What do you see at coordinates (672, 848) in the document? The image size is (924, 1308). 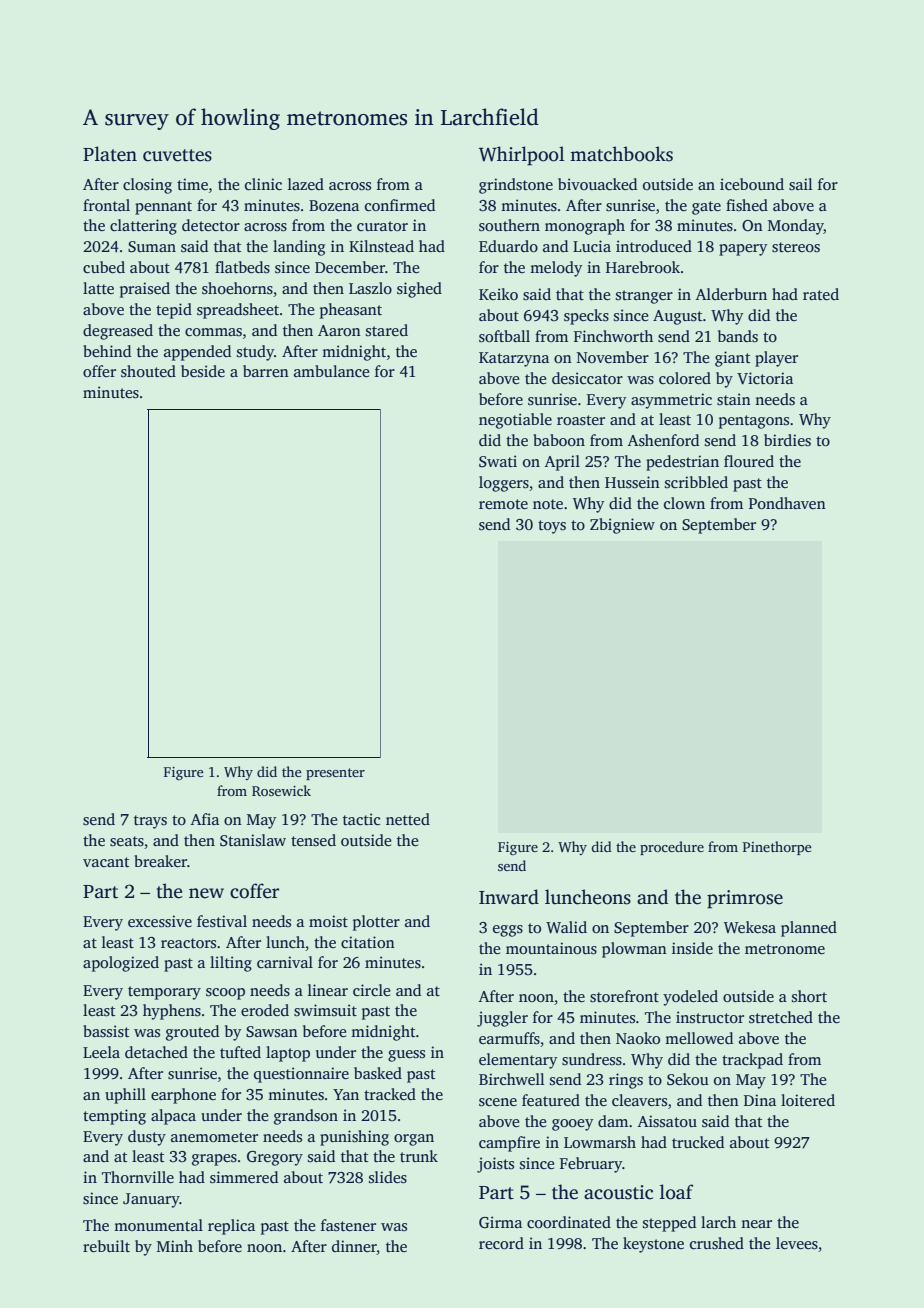 I see `procedure` at bounding box center [672, 848].
